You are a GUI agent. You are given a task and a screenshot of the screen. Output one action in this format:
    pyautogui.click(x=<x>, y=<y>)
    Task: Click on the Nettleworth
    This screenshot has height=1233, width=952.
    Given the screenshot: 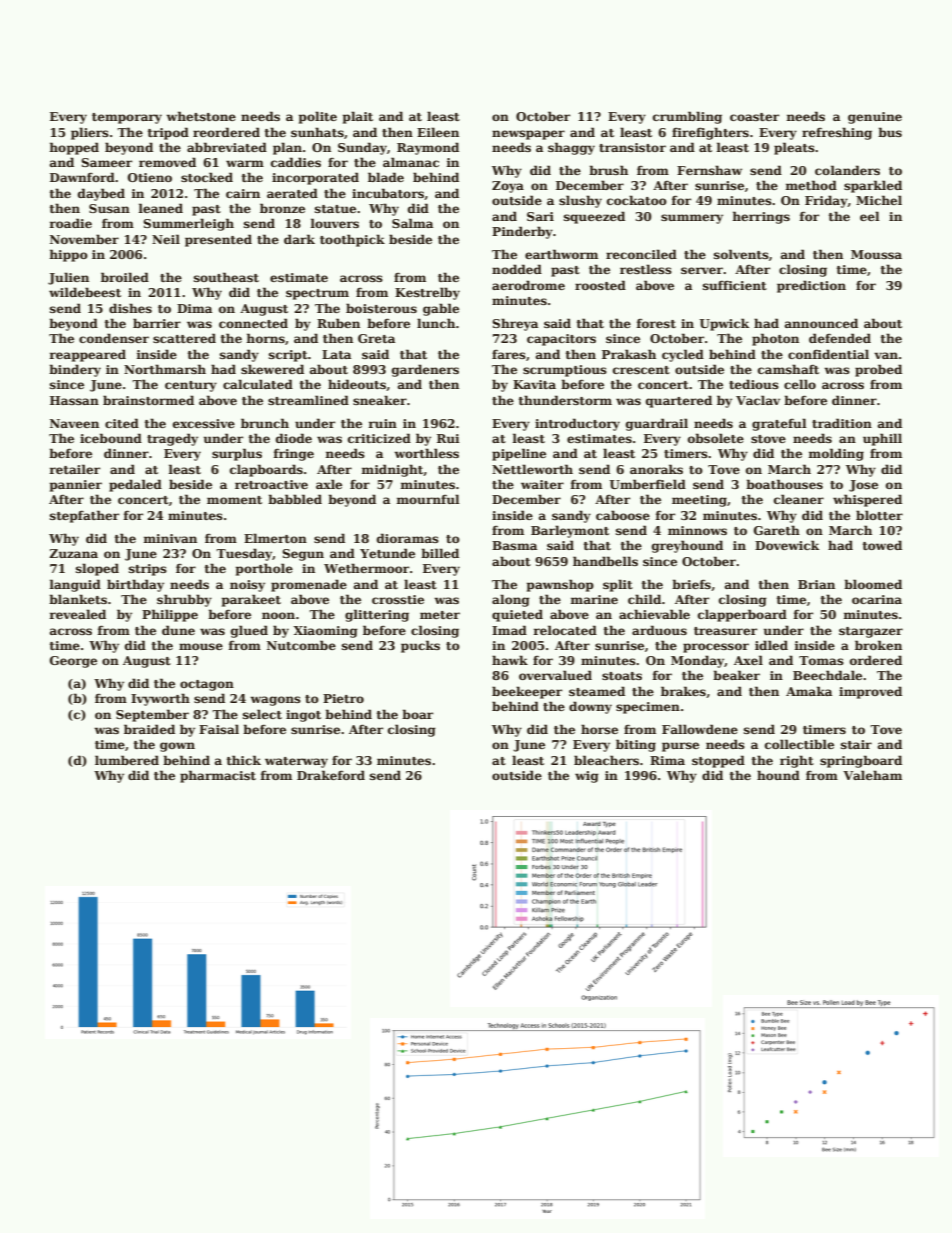 What is the action you would take?
    pyautogui.click(x=532, y=469)
